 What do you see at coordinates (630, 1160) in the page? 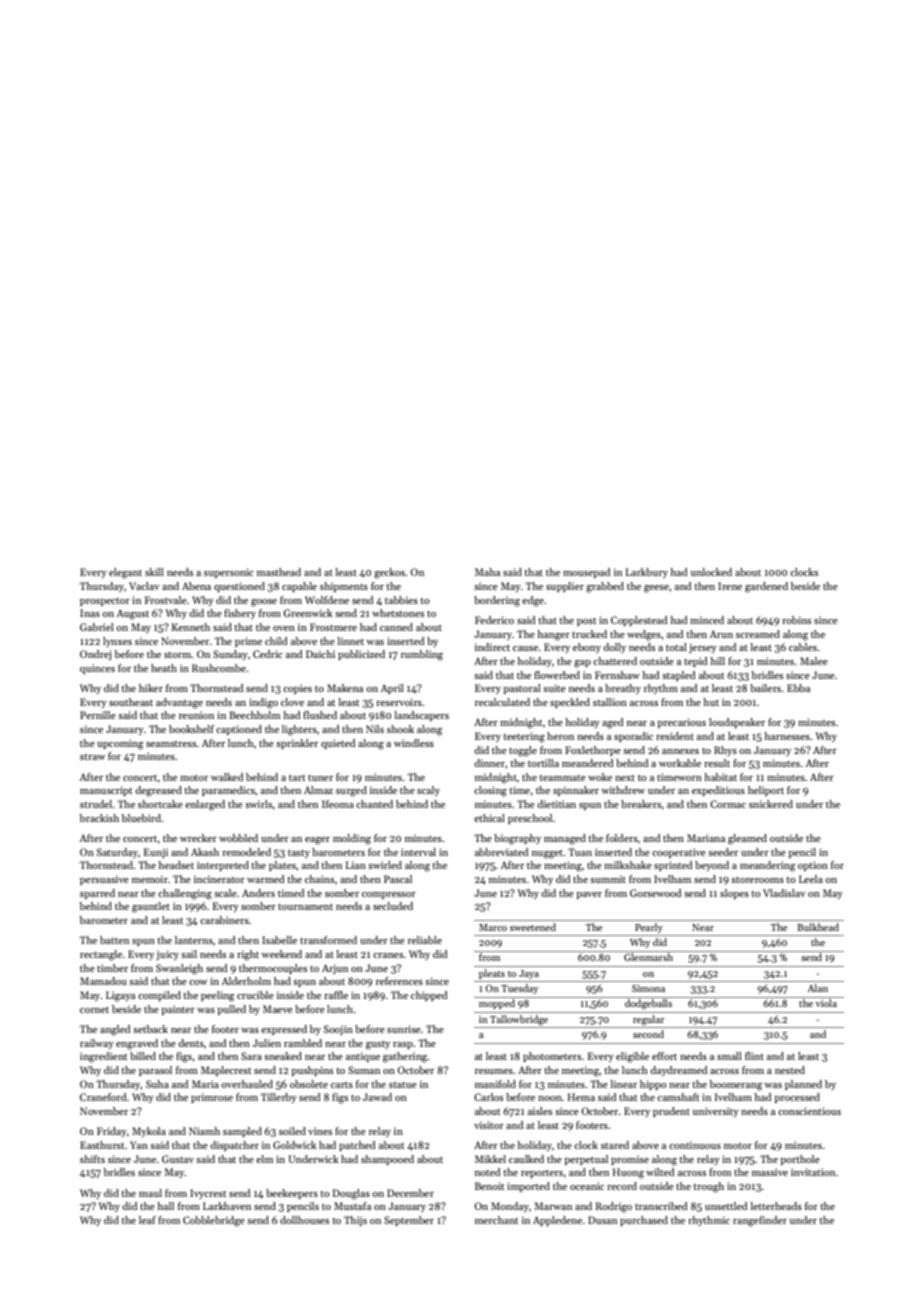
I see `promise` at bounding box center [630, 1160].
